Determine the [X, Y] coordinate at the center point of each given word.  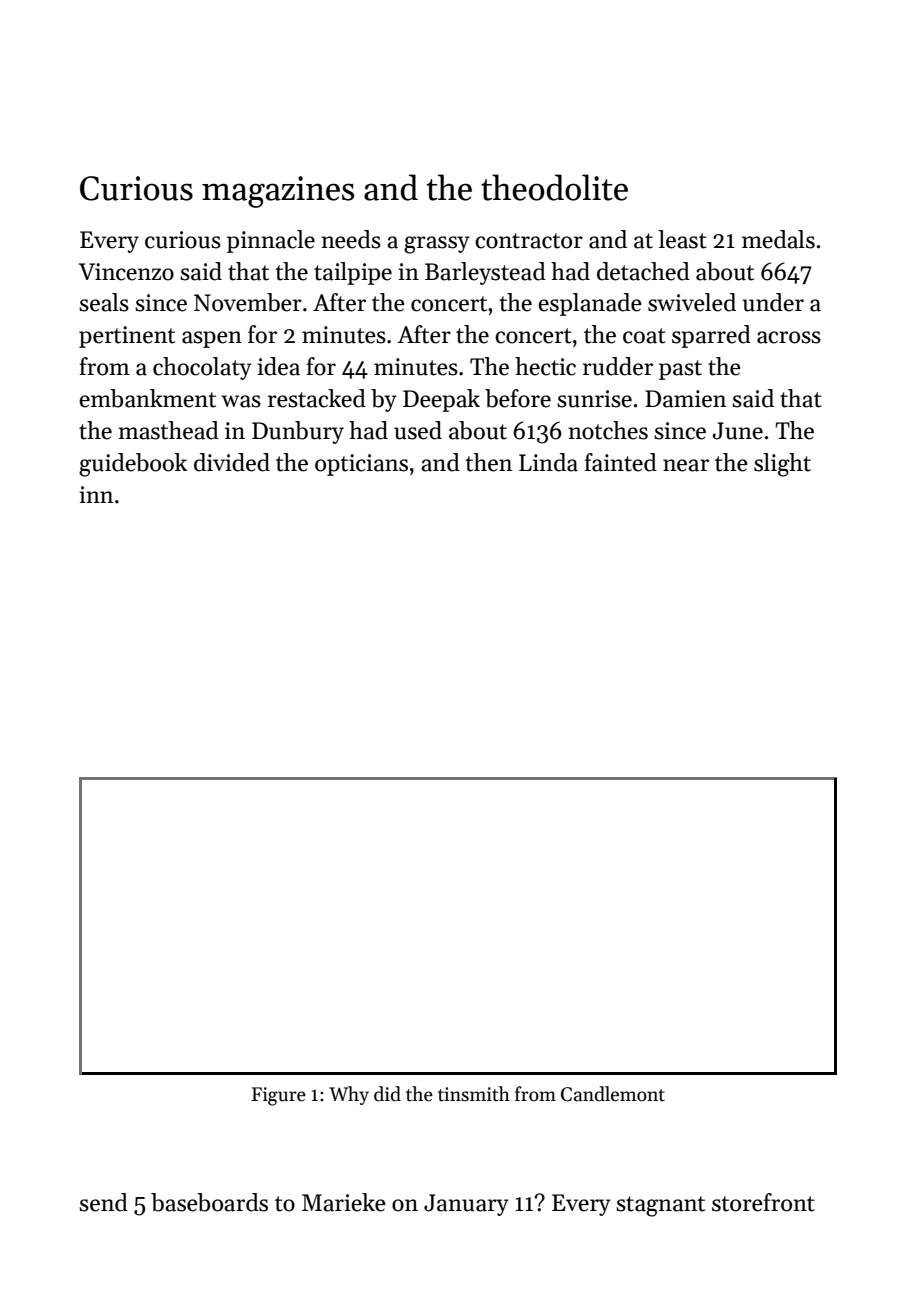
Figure [278, 1096]
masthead [168, 430]
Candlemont [613, 1094]
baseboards [209, 1202]
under [773, 302]
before [518, 398]
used [418, 430]
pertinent [127, 337]
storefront [763, 1202]
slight [782, 465]
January [466, 1205]
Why [349, 1095]
